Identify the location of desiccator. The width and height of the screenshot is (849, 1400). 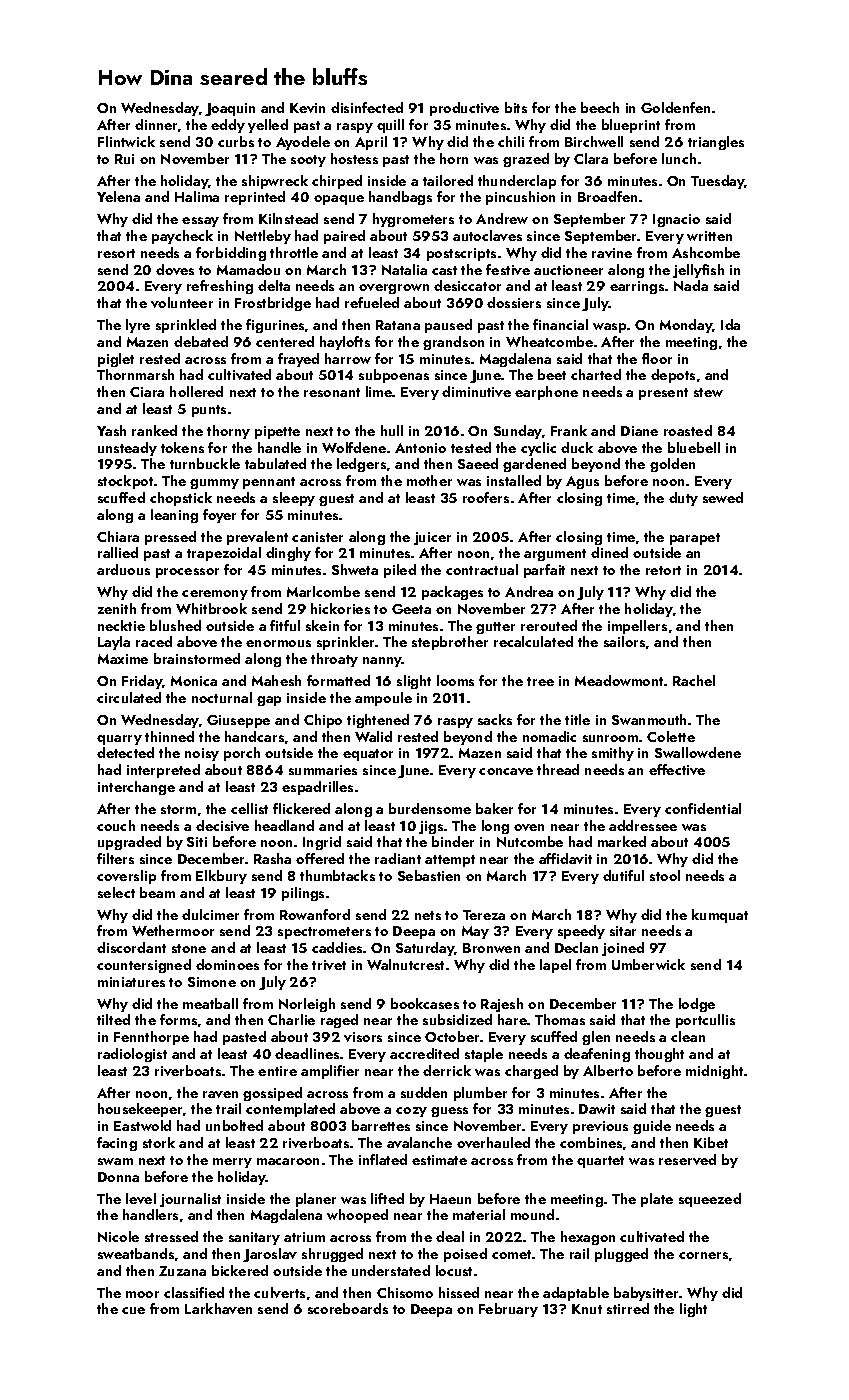
(467, 285).
